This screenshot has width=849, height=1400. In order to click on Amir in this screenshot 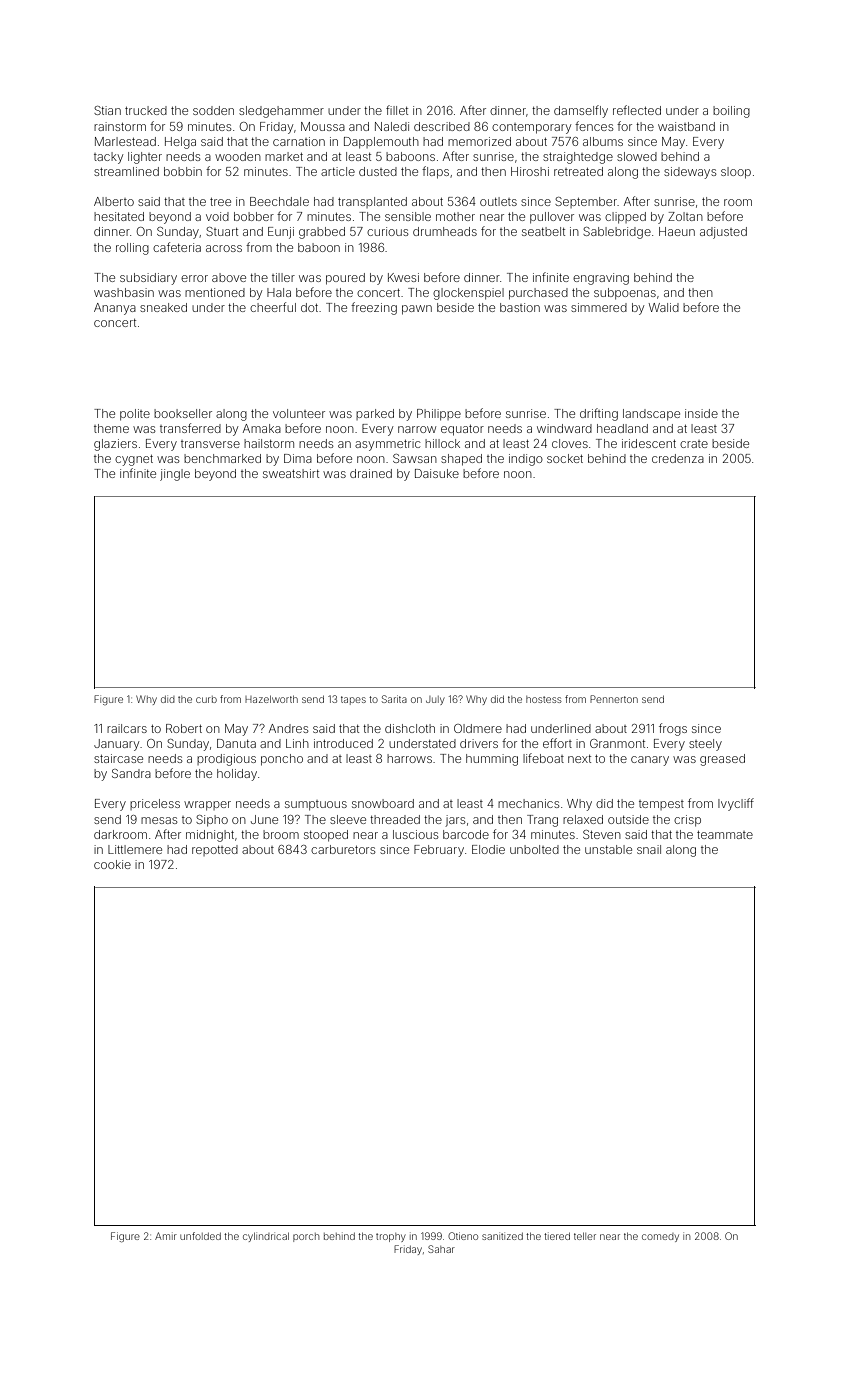, I will do `click(166, 1236)`.
